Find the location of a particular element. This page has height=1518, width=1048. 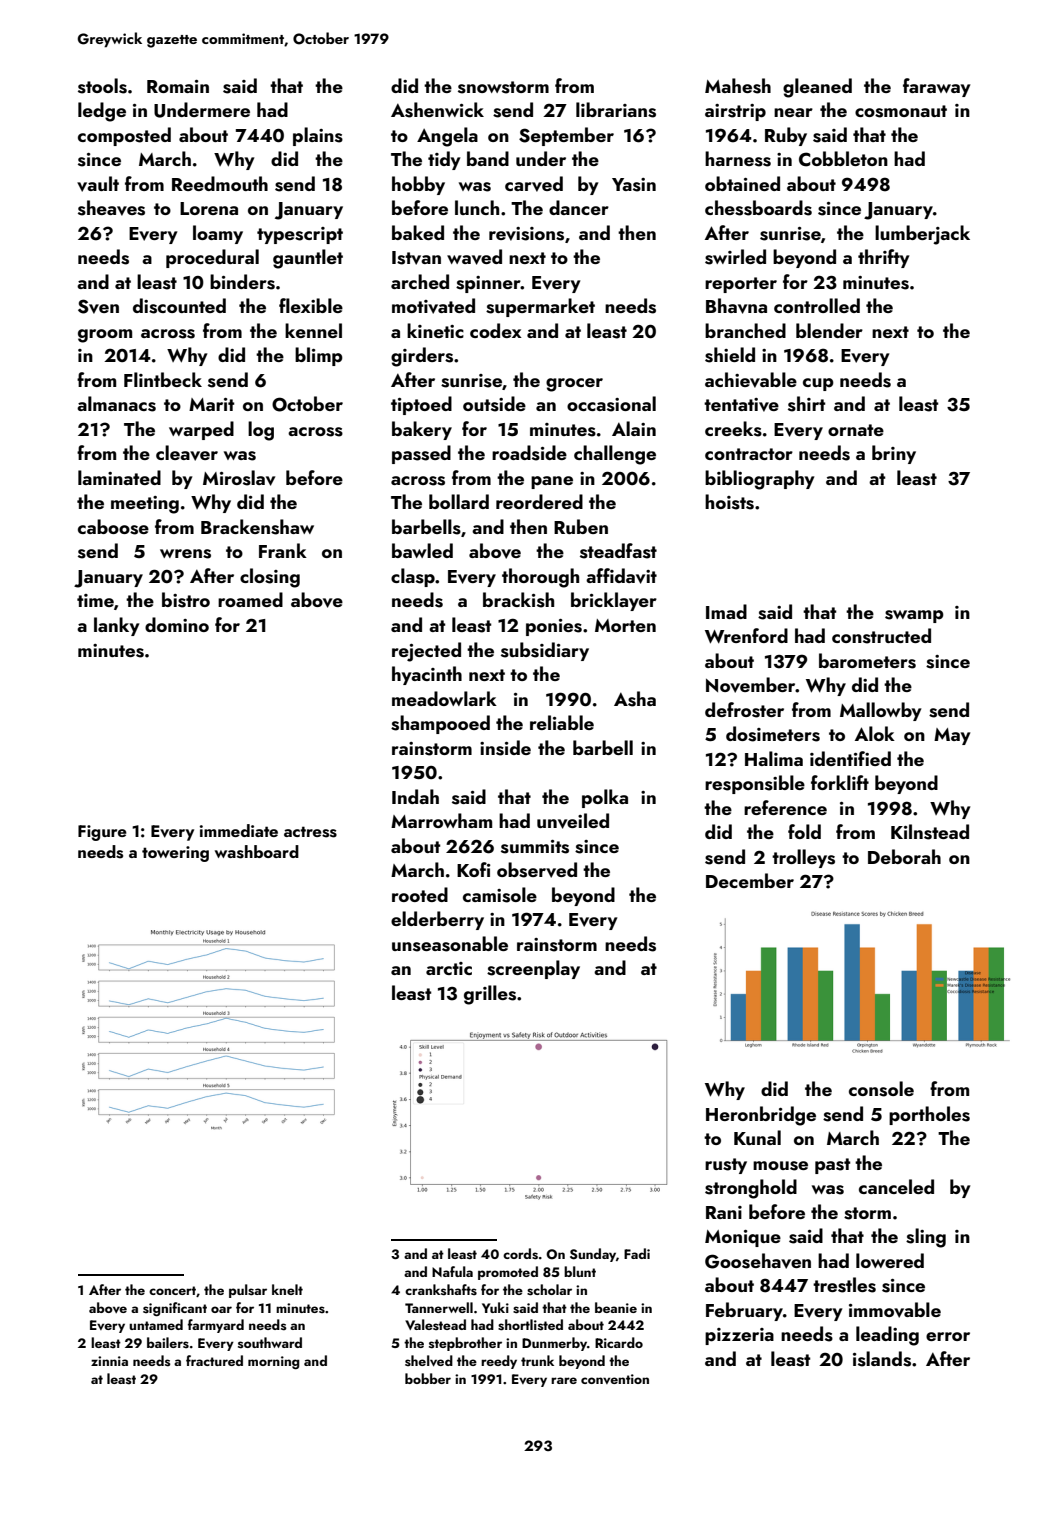

Indah is located at coordinates (415, 796).
